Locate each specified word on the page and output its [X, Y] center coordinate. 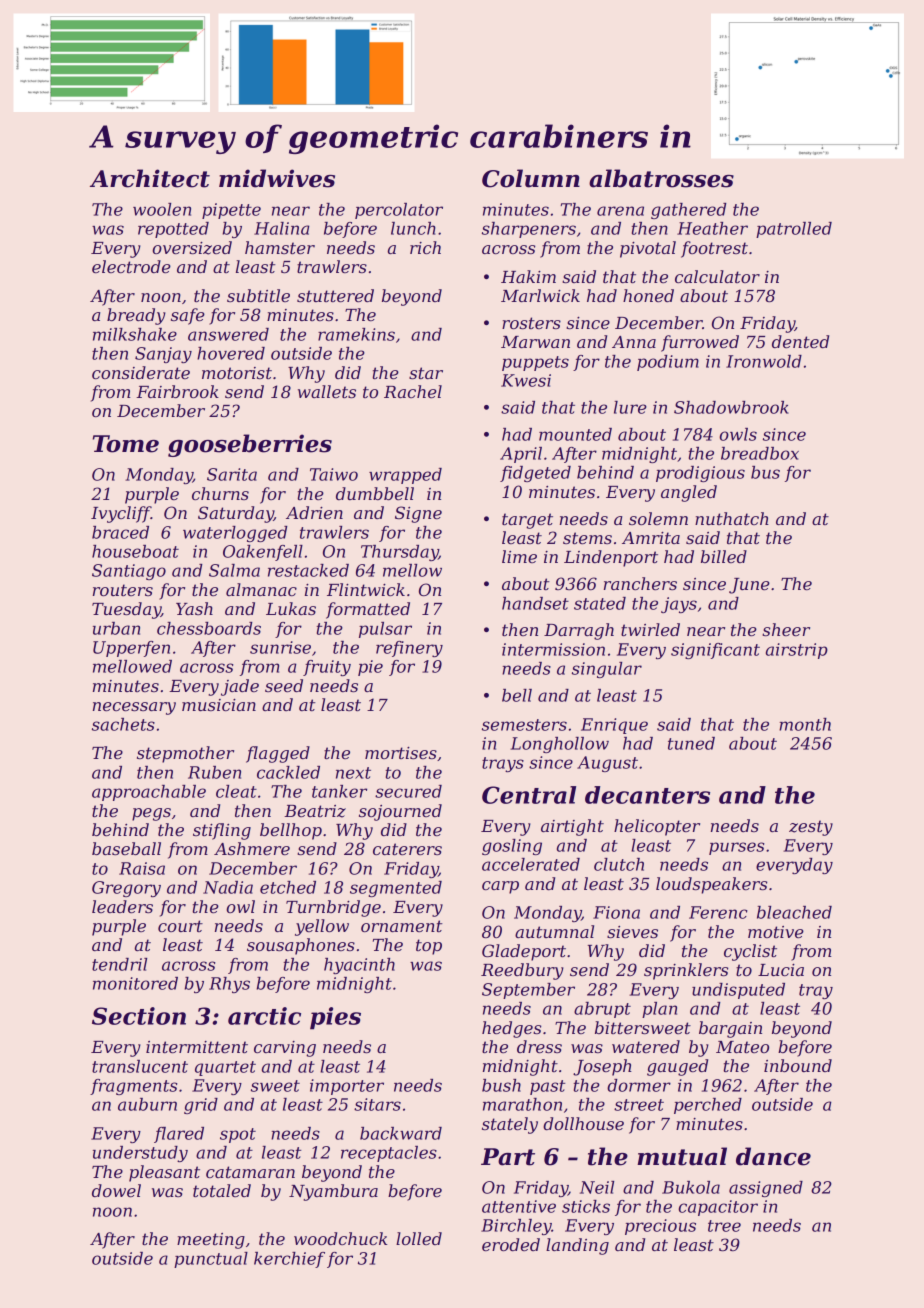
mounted [575, 434]
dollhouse [583, 1123]
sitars [377, 1104]
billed [724, 556]
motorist [237, 373]
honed [648, 295]
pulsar [385, 630]
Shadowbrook [731, 407]
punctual [211, 1260]
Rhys [229, 985]
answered [228, 334]
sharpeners [529, 230]
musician [219, 705]
